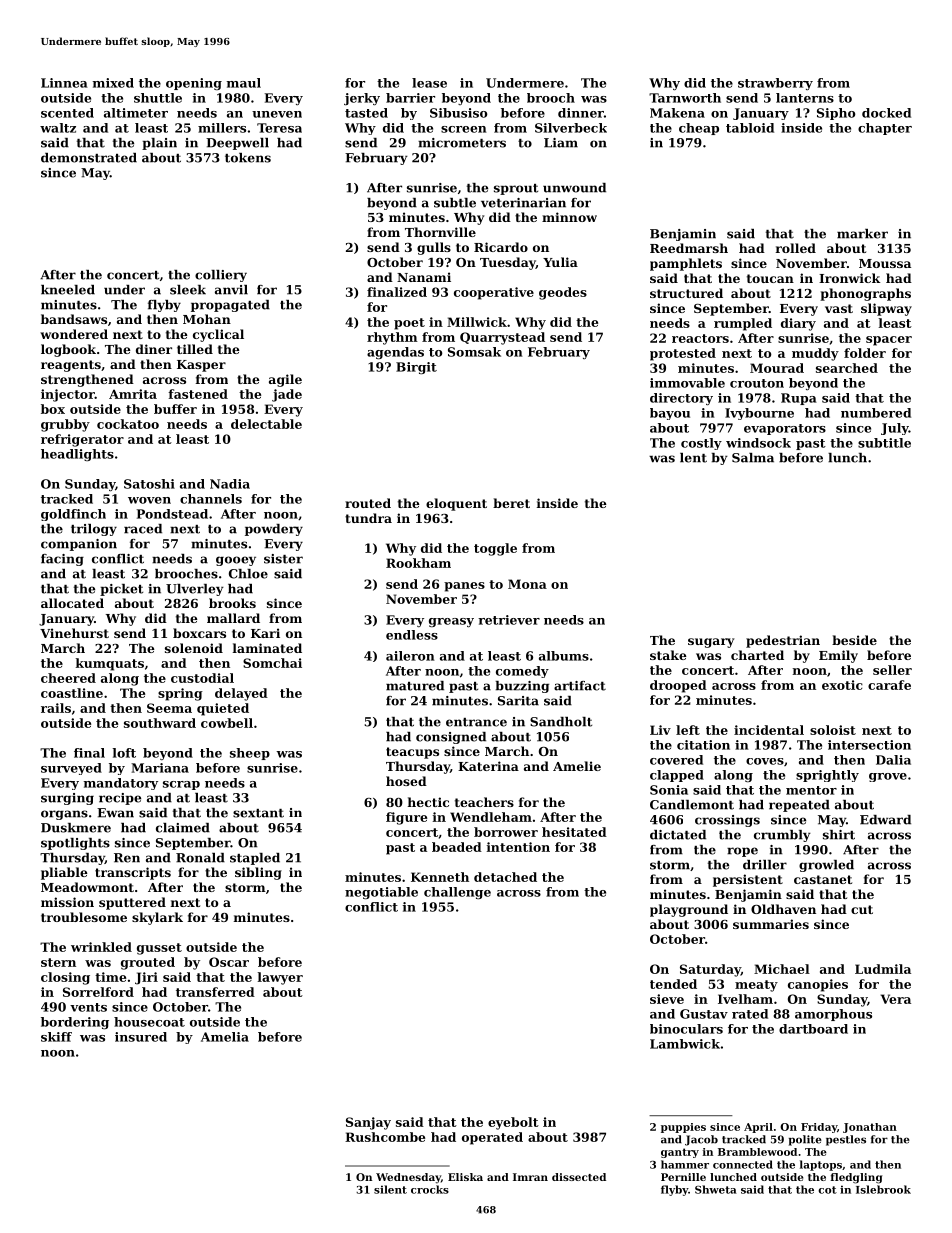  What do you see at coordinates (884, 443) in the image?
I see `subtitle` at bounding box center [884, 443].
